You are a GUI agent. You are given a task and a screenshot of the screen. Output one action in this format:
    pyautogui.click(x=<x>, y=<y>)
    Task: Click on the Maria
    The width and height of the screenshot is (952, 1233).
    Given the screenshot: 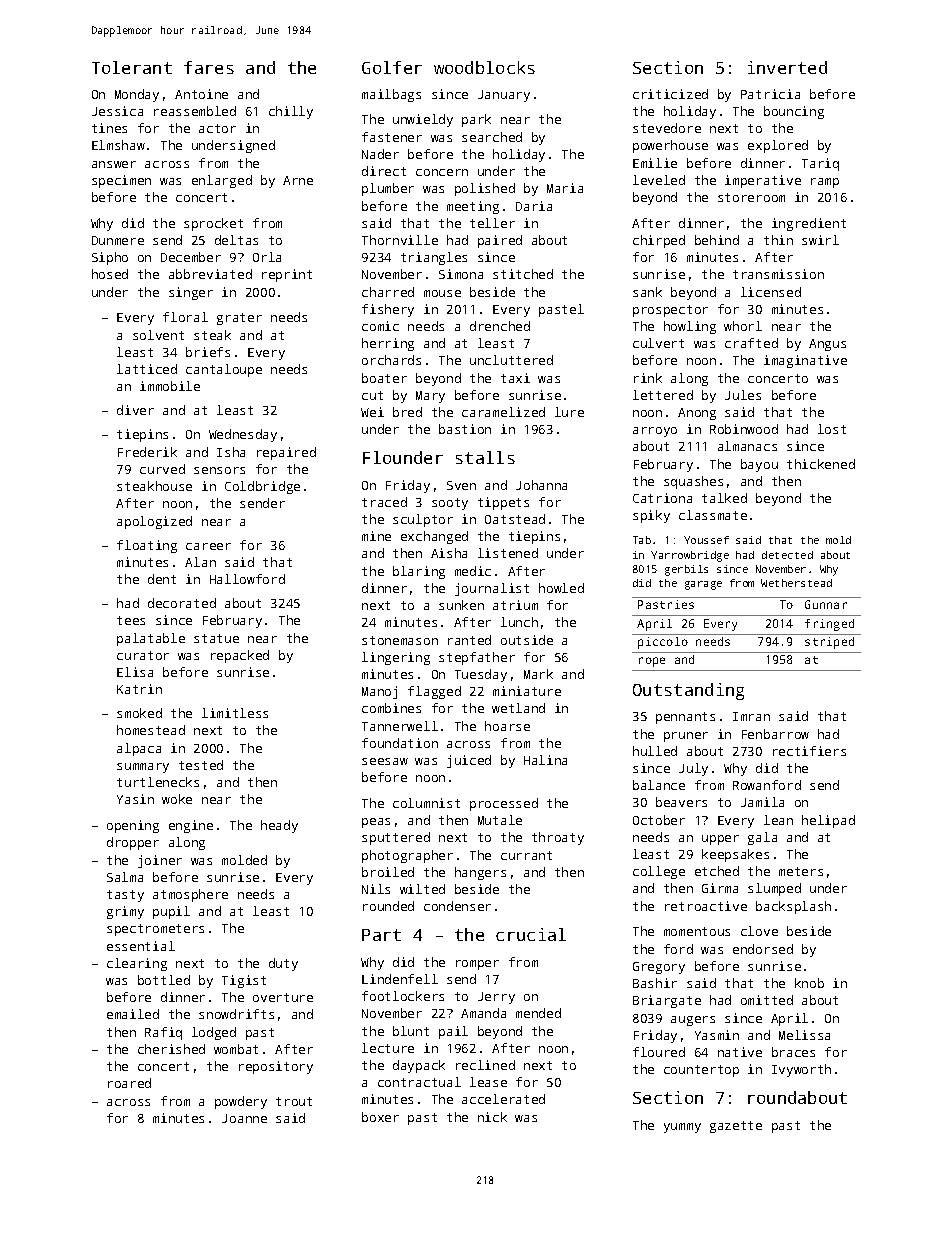 What is the action you would take?
    pyautogui.click(x=565, y=188)
